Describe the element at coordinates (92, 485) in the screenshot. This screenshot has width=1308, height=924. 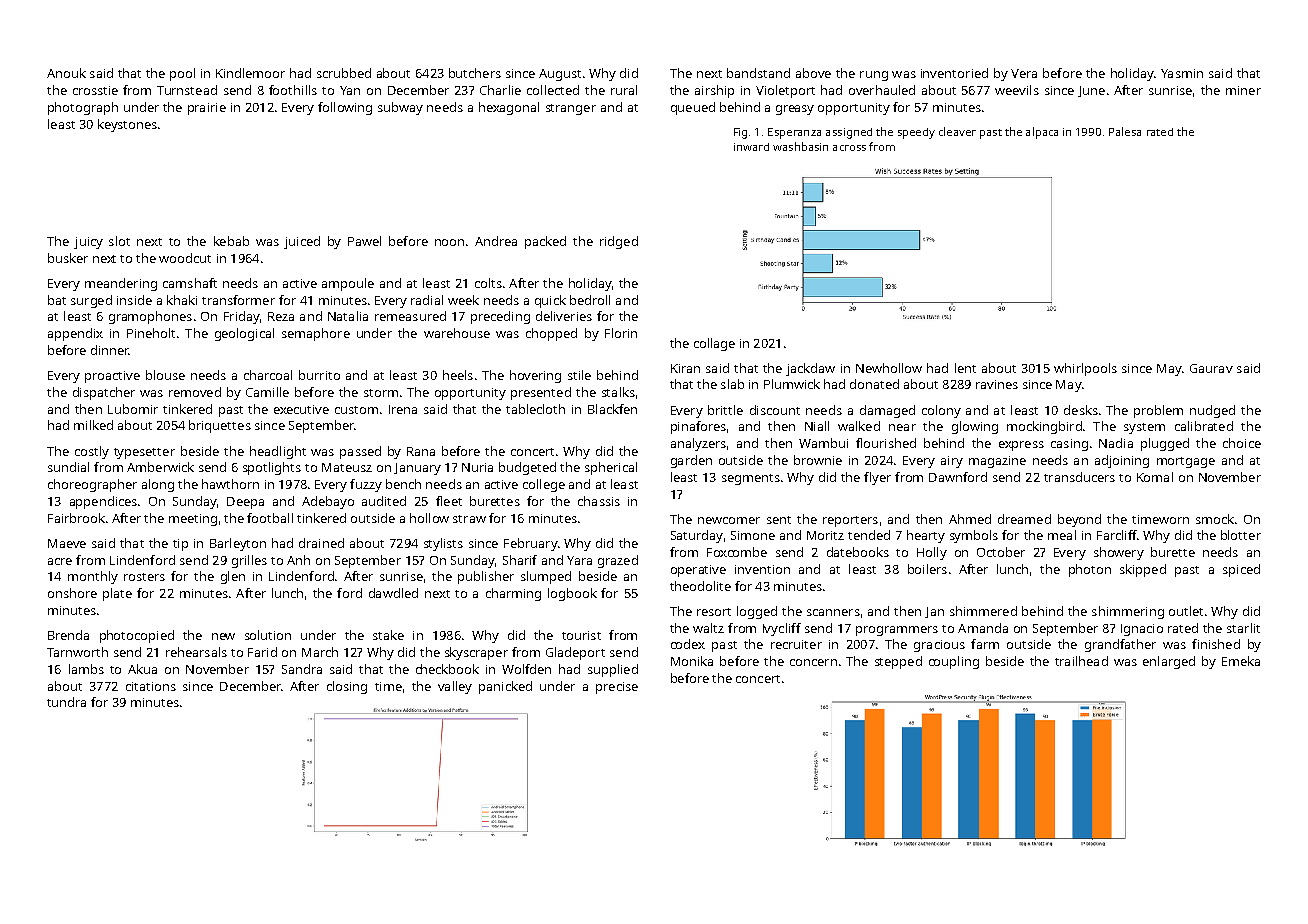
I see `choreographer` at that location.
